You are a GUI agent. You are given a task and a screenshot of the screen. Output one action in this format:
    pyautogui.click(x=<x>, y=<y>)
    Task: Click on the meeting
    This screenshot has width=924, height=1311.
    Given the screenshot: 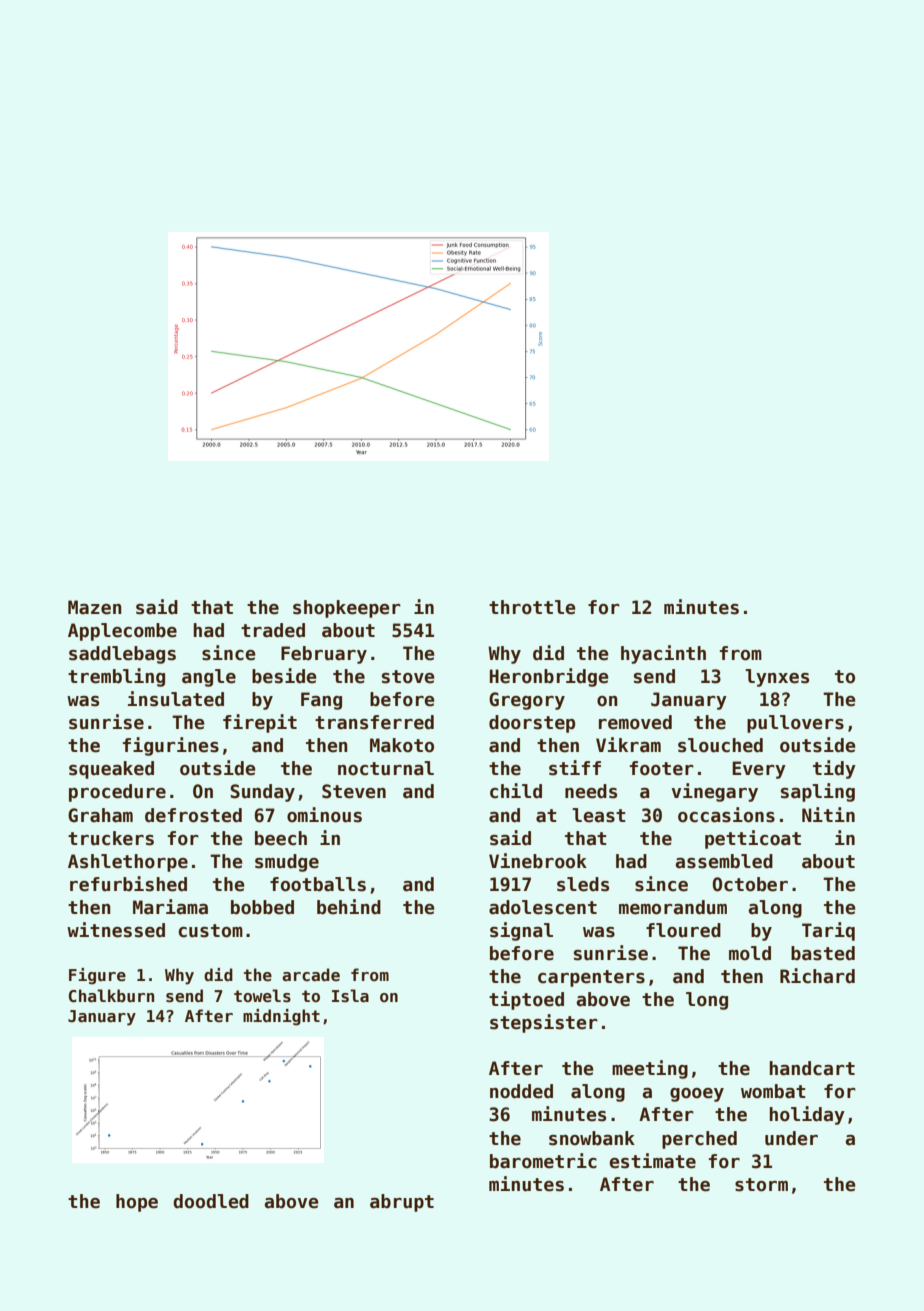 What is the action you would take?
    pyautogui.click(x=650, y=1069)
